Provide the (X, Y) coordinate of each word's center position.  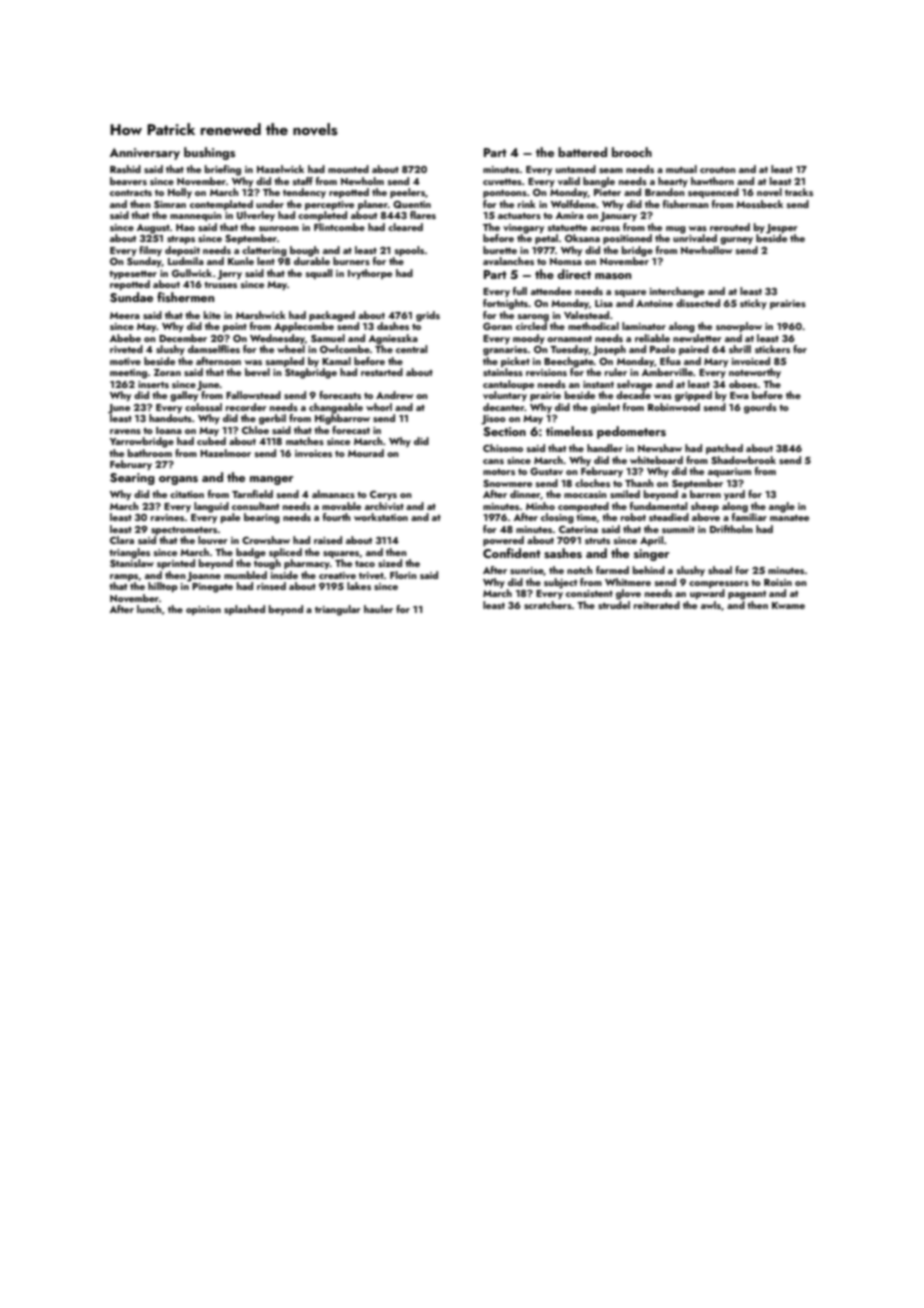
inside (284, 575)
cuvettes (502, 181)
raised (328, 540)
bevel (257, 372)
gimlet (605, 408)
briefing (223, 170)
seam (611, 170)
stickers (772, 349)
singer (652, 555)
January (618, 217)
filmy (150, 251)
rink (527, 204)
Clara (122, 540)
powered (503, 541)
